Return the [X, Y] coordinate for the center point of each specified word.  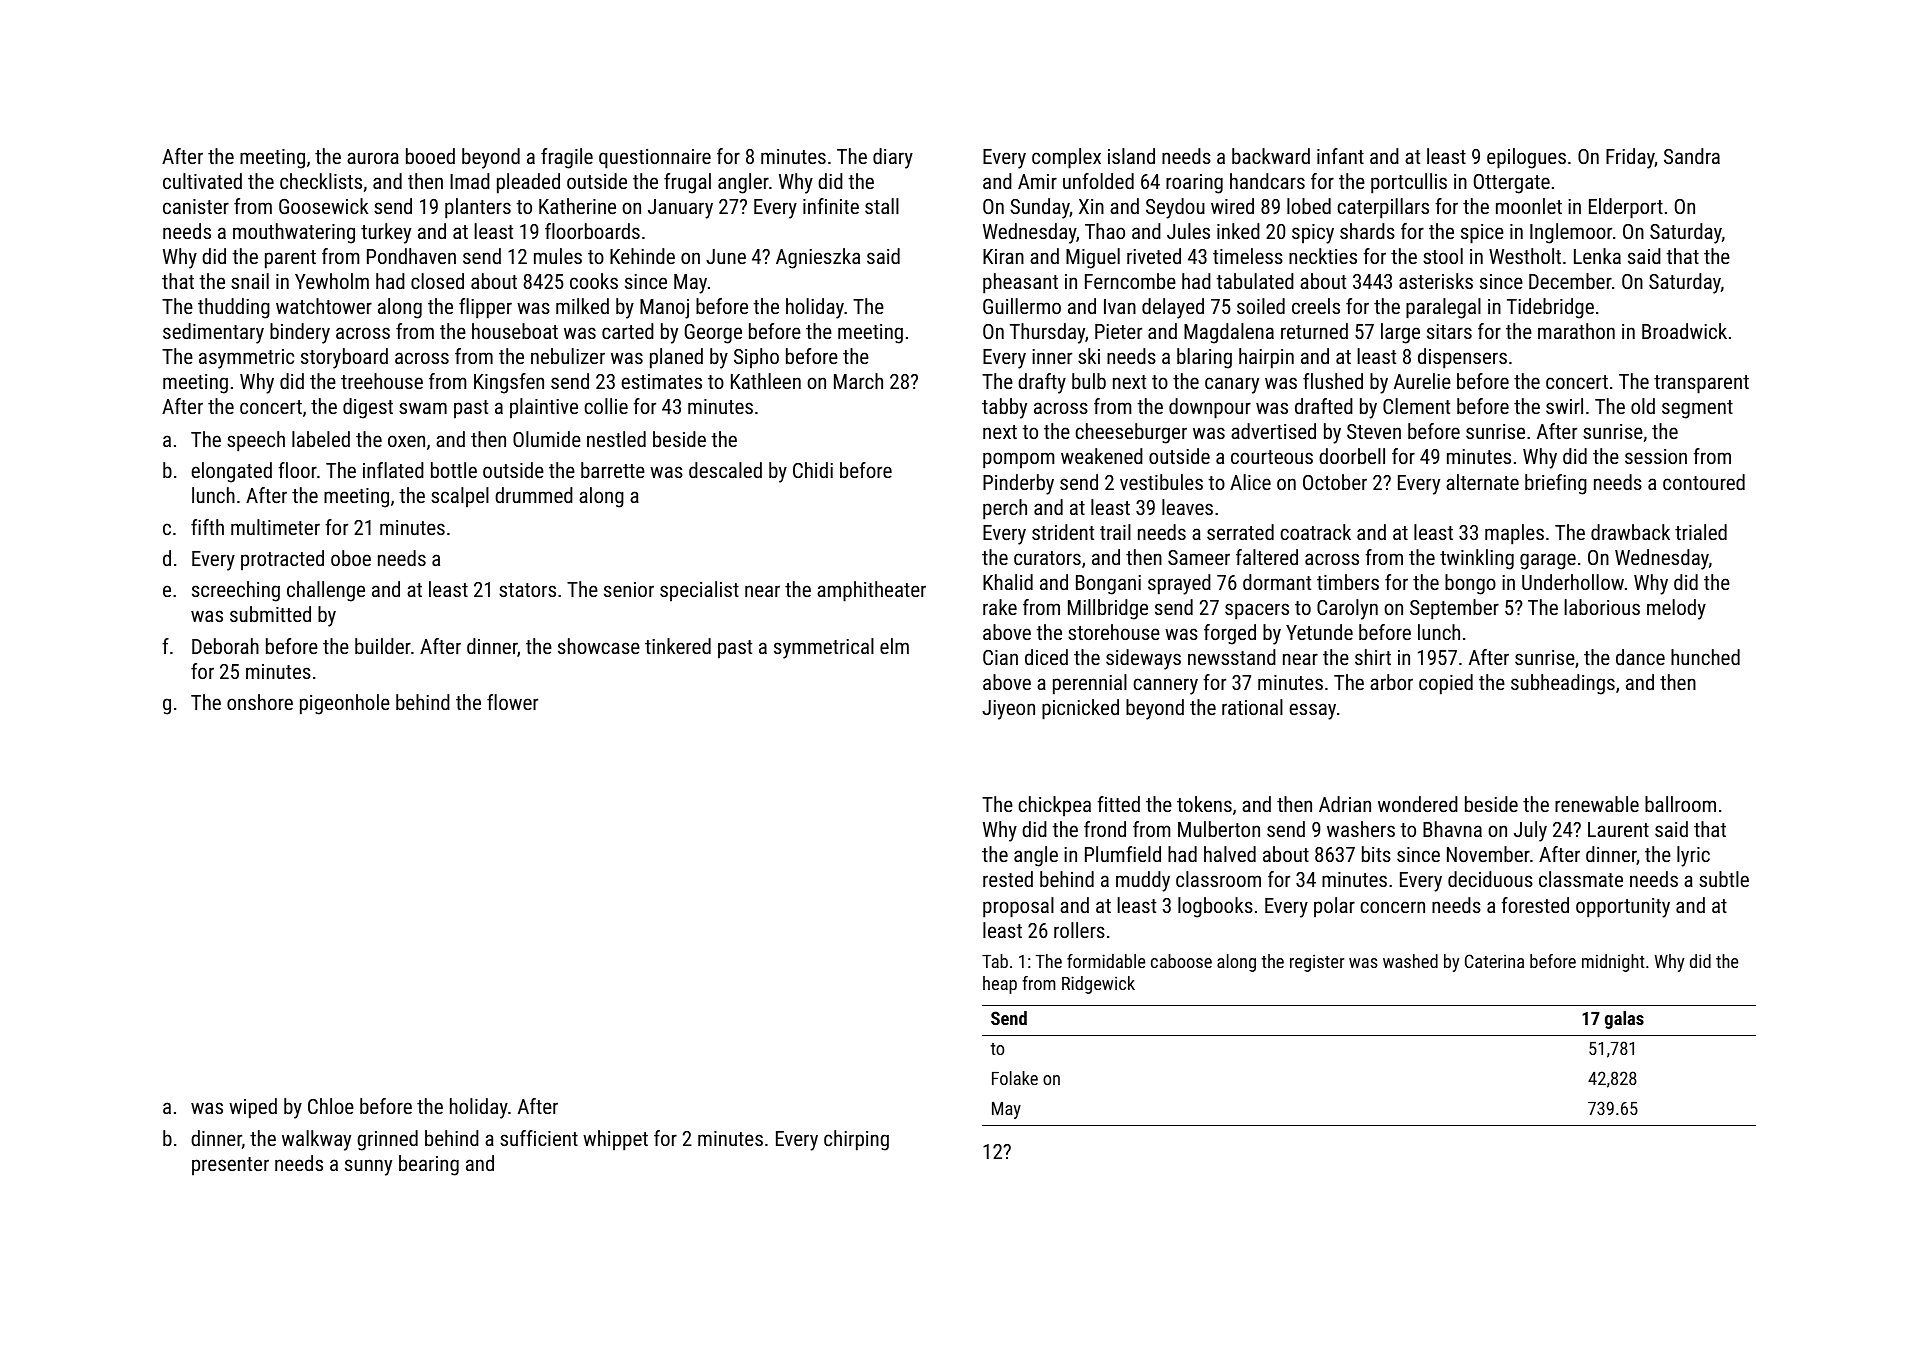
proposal [1018, 907]
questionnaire [655, 159]
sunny [368, 1167]
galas [1624, 1020]
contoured [1704, 482]
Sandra [1692, 156]
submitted [270, 614]
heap [1000, 985]
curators [1047, 558]
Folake [1015, 1078]
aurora [373, 158]
